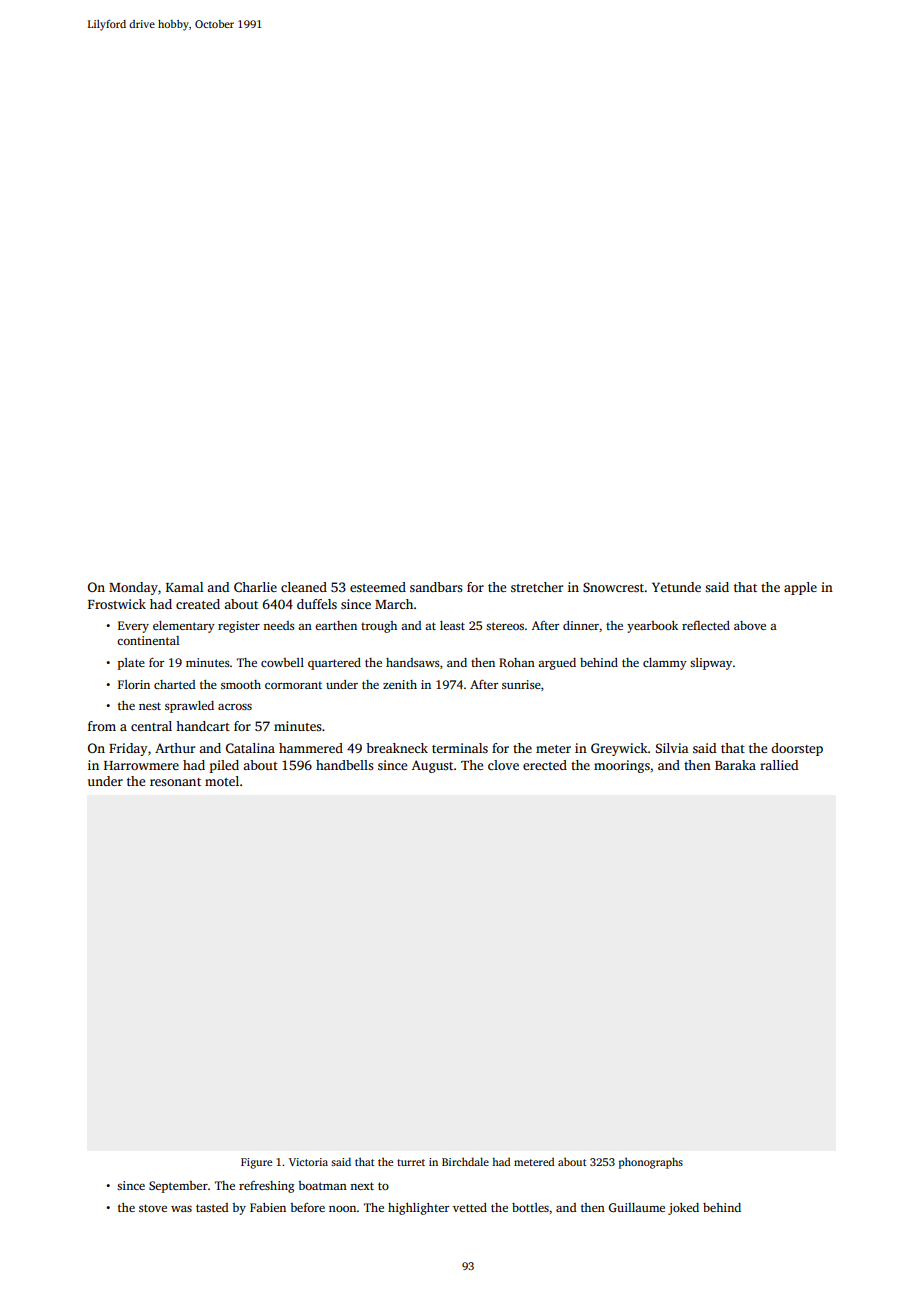 The width and height of the screenshot is (924, 1308). Describe the element at coordinates (750, 625) in the screenshot. I see `above` at that location.
